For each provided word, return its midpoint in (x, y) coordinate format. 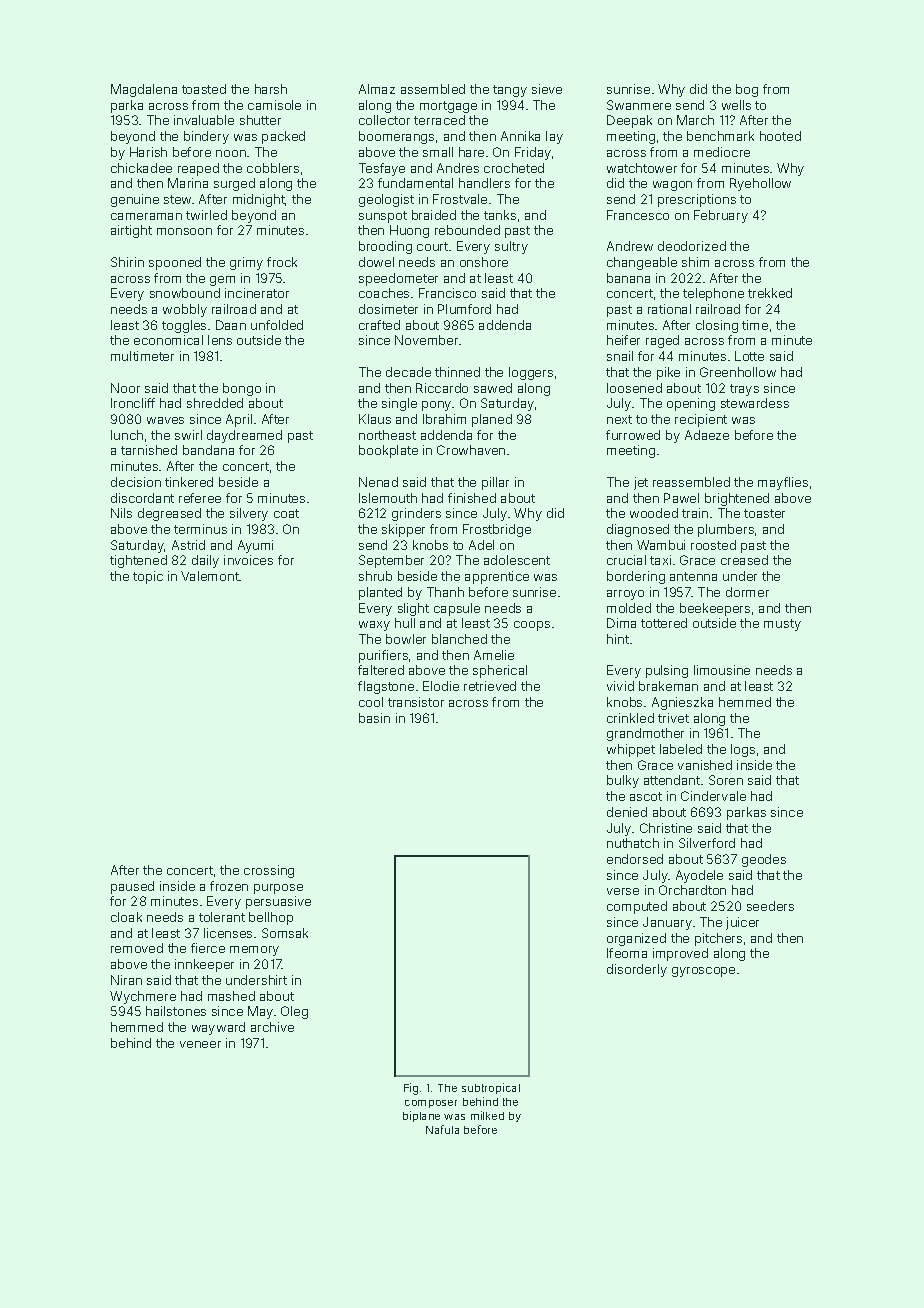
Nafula (442, 1129)
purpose (278, 889)
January (667, 923)
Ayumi (255, 546)
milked (487, 1115)
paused (132, 887)
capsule (457, 609)
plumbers (726, 530)
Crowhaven (471, 450)
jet (641, 483)
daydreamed (244, 436)
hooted (780, 136)
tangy (510, 91)
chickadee (141, 168)
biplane (421, 1116)
